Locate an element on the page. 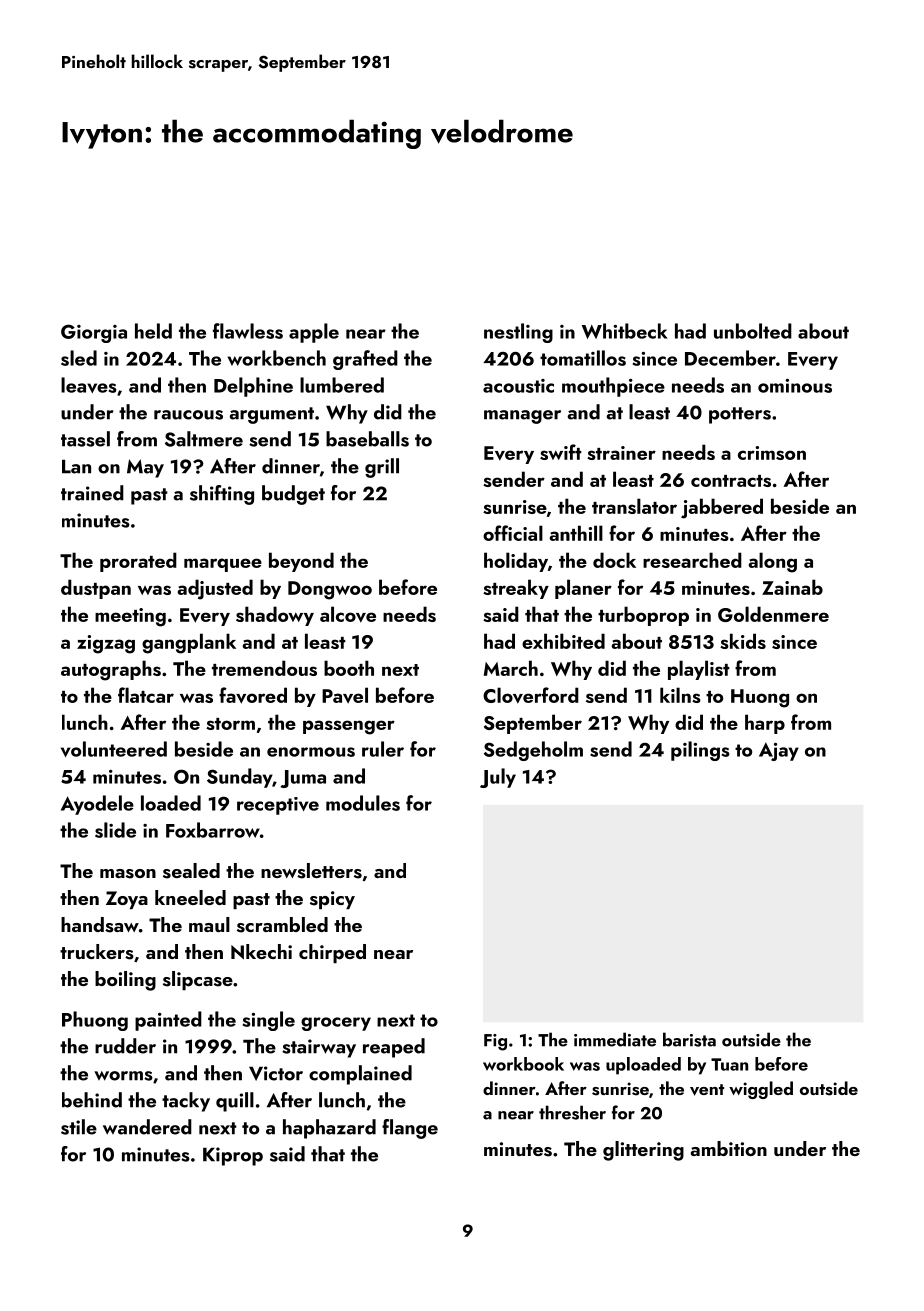  Ajay is located at coordinates (779, 751).
